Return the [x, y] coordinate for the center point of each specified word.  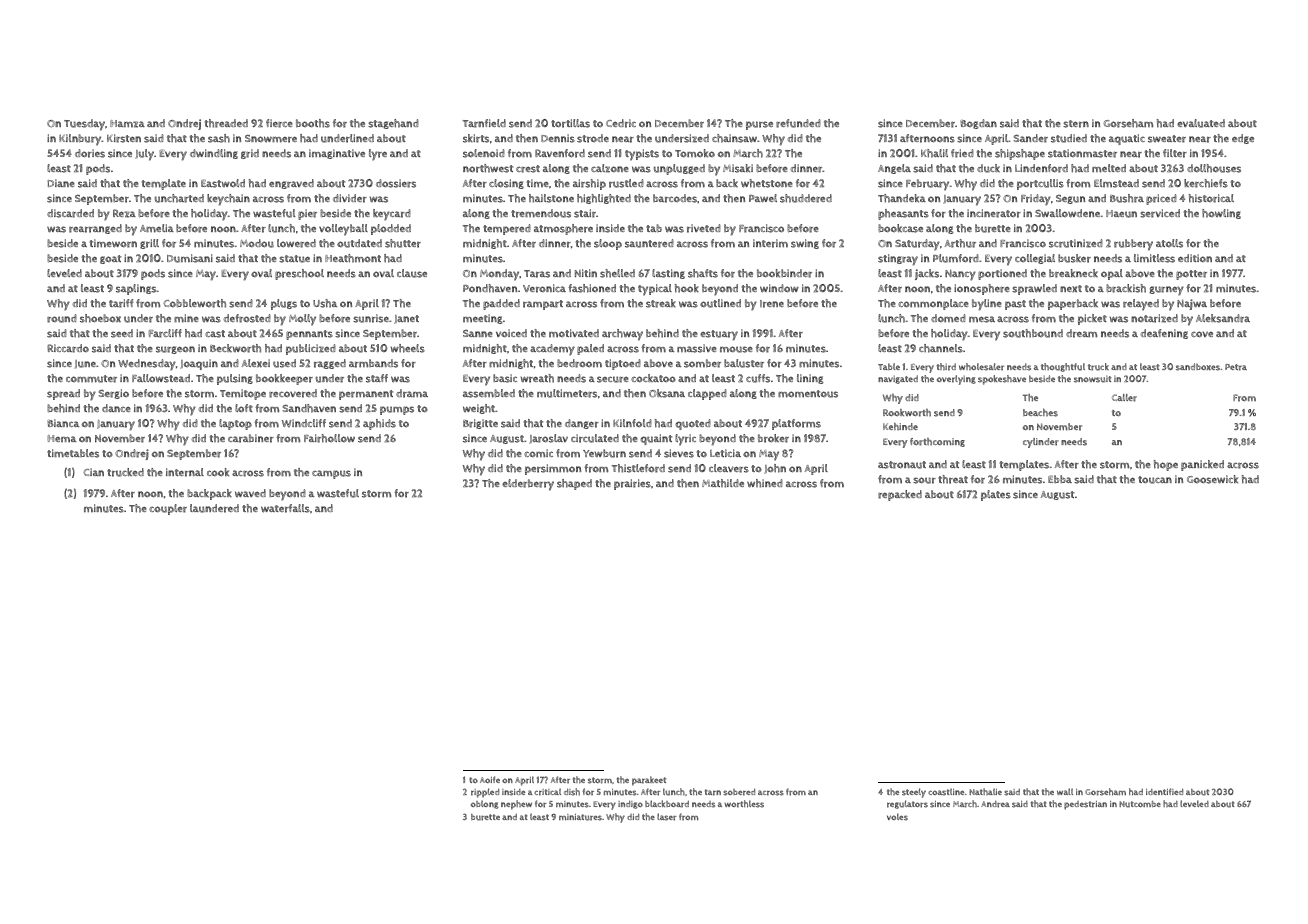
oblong [485, 804]
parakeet [649, 781]
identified [1164, 791]
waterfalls [285, 508]
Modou [257, 243]
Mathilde [723, 483]
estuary [719, 335]
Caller [1124, 398]
